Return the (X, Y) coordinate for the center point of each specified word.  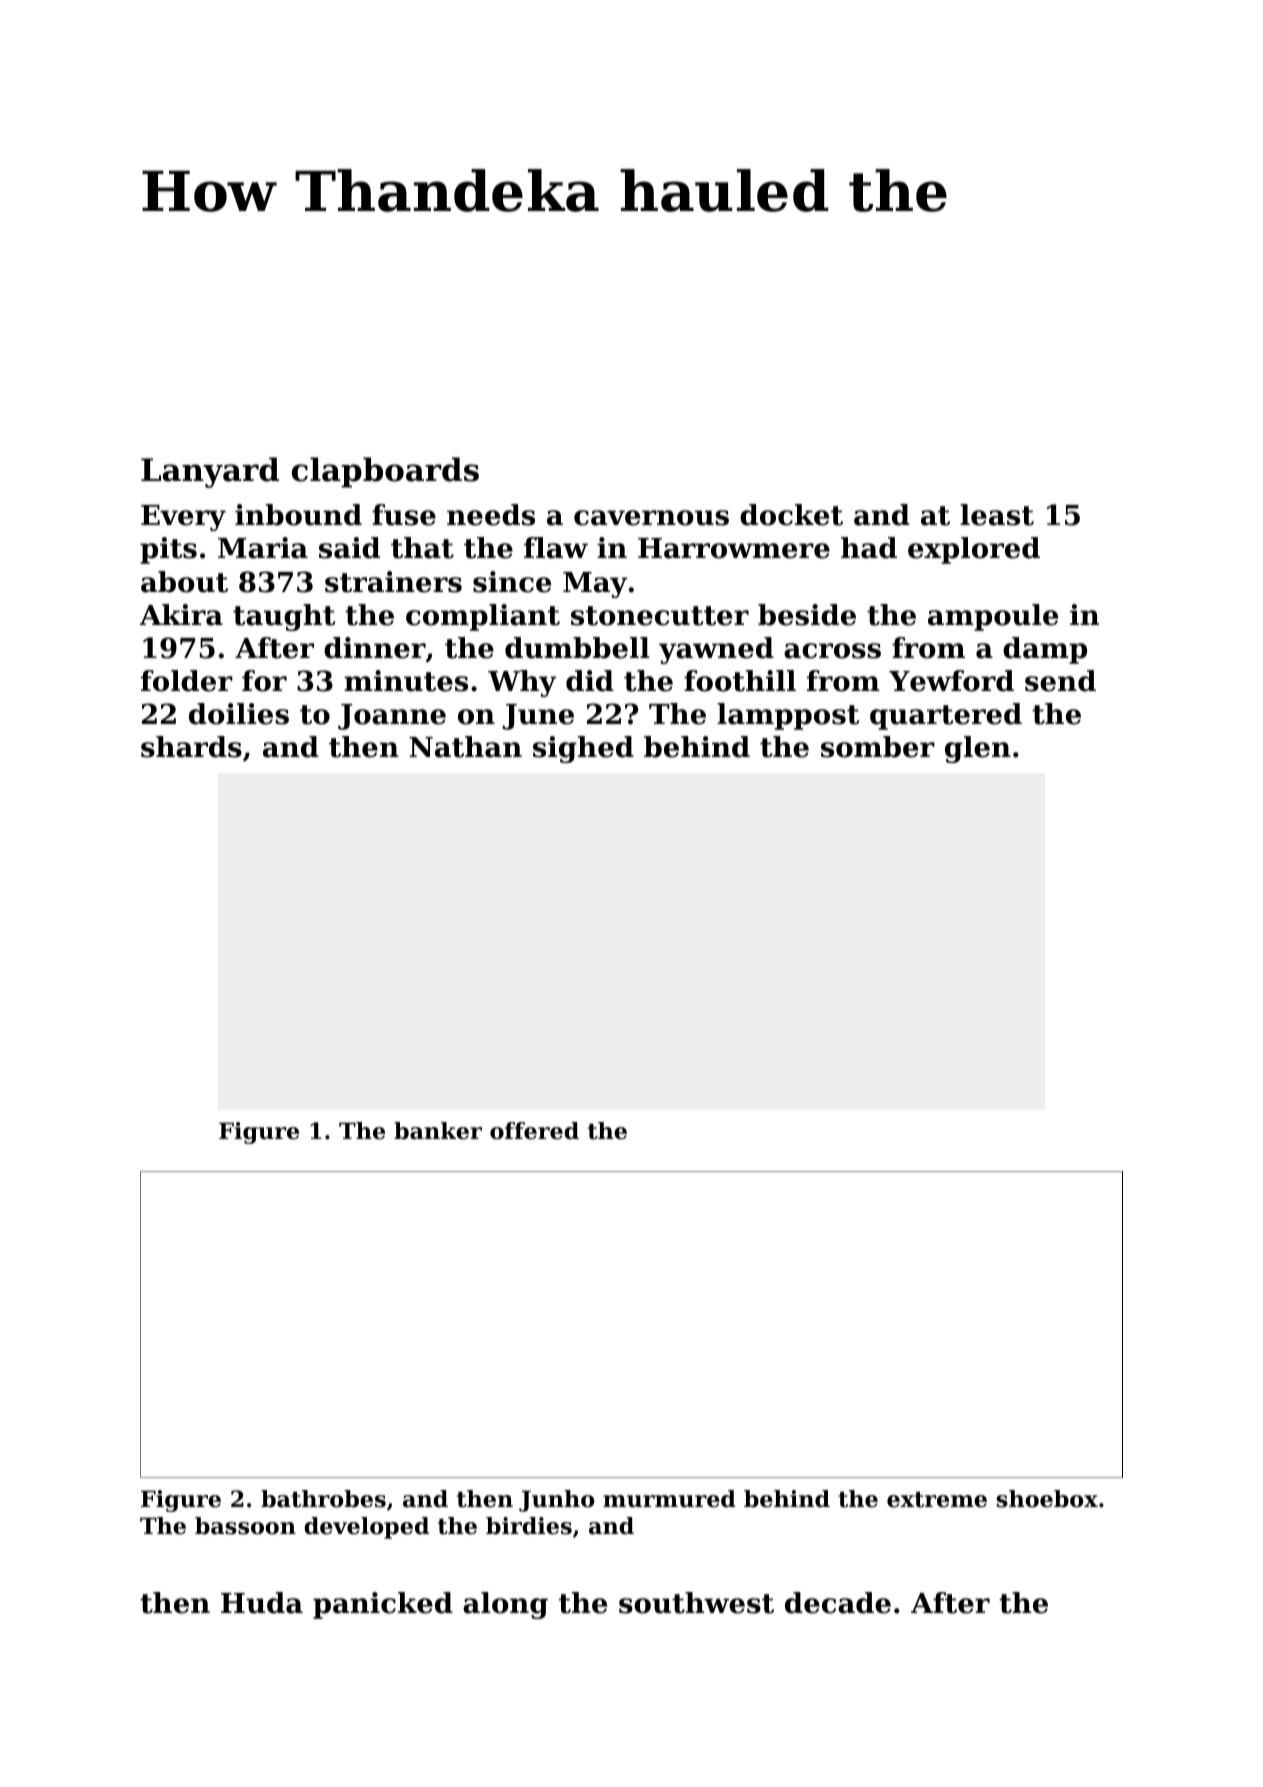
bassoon (245, 1526)
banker (438, 1131)
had (869, 548)
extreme (937, 1500)
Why (522, 683)
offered (534, 1131)
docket (791, 515)
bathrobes (323, 1499)
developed (366, 1528)
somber (878, 747)
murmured (669, 1499)
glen (978, 749)
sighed (583, 749)
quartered (946, 716)
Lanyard (210, 472)
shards (191, 747)
